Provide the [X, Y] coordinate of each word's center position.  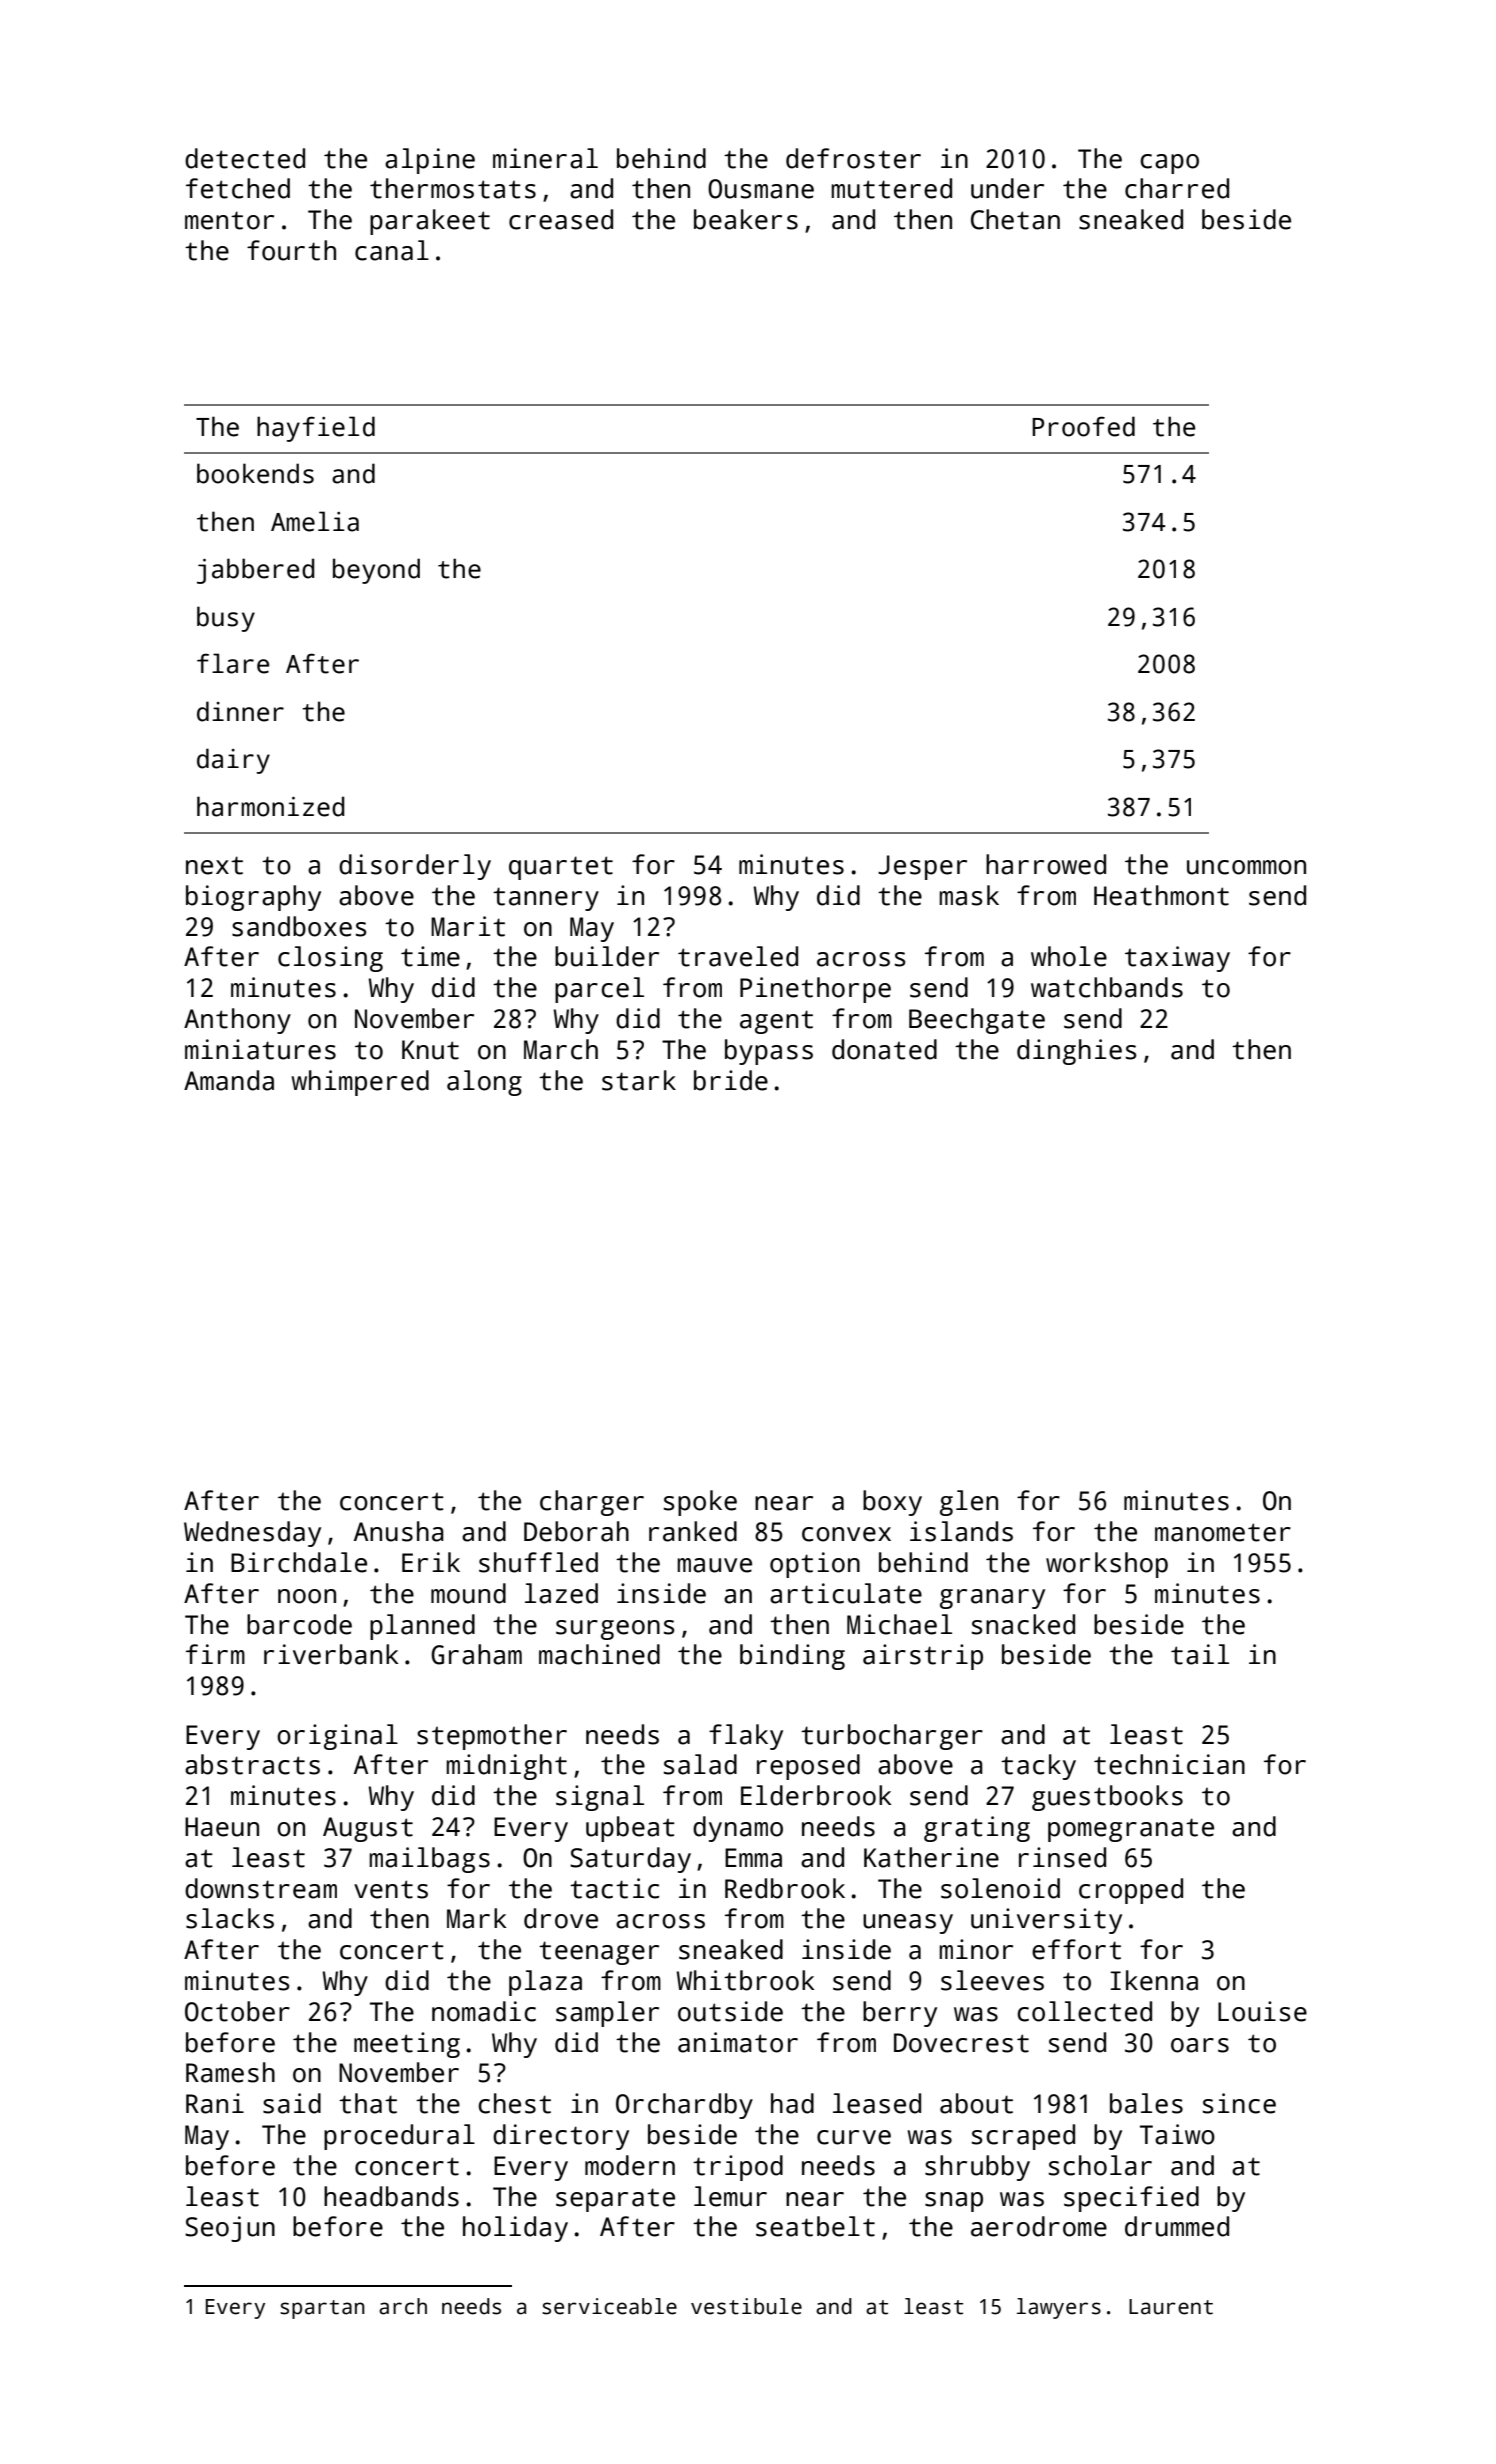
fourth [291, 250]
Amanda [229, 1080]
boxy [892, 1503]
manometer [1223, 1532]
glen [969, 1503]
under [1007, 188]
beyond [376, 571]
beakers [746, 219]
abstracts [252, 1764]
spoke [700, 1503]
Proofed [1083, 426]
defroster [853, 158]
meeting [407, 2045]
